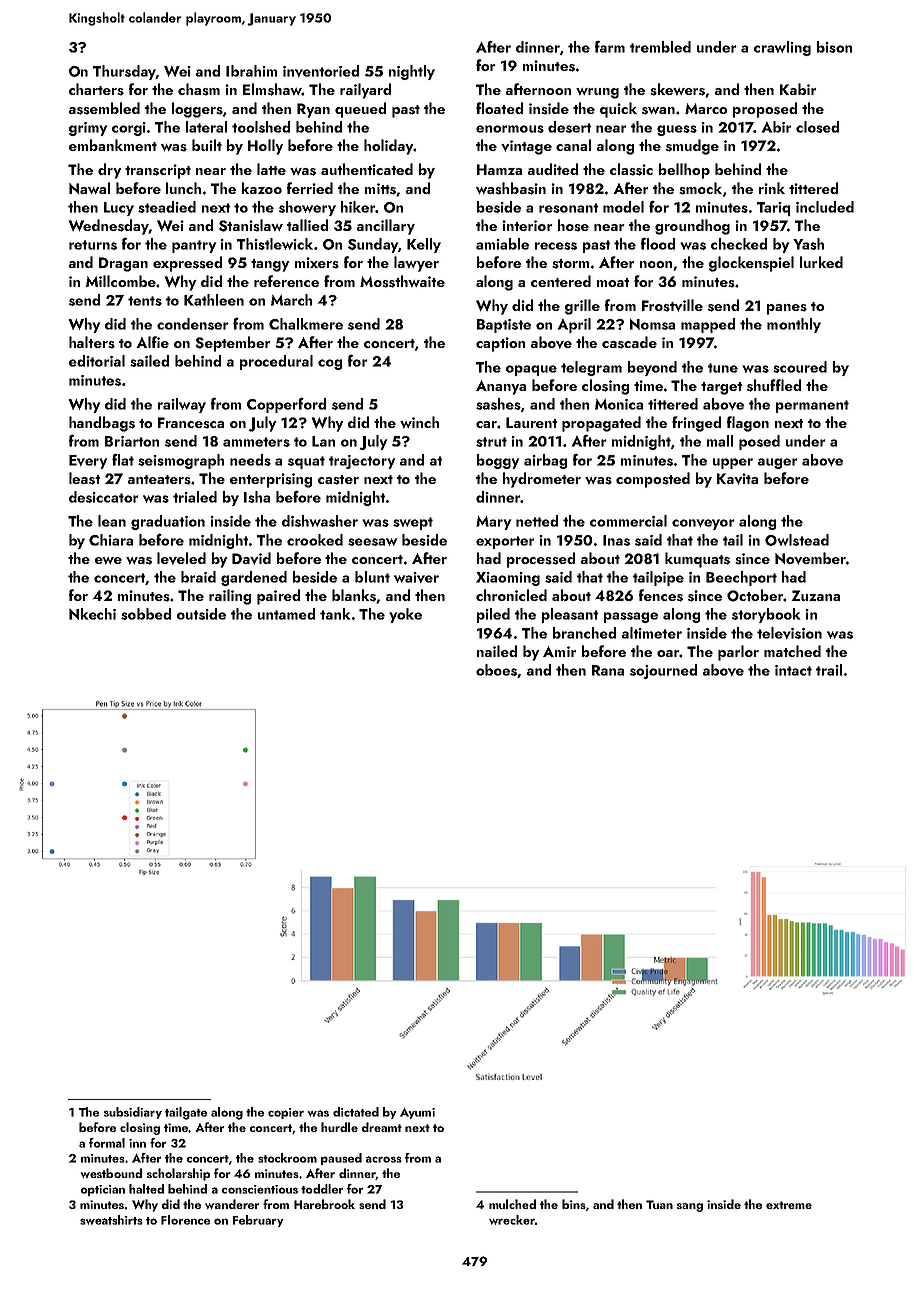 The height and width of the screenshot is (1308, 924). What do you see at coordinates (330, 364) in the screenshot?
I see `cog` at bounding box center [330, 364].
